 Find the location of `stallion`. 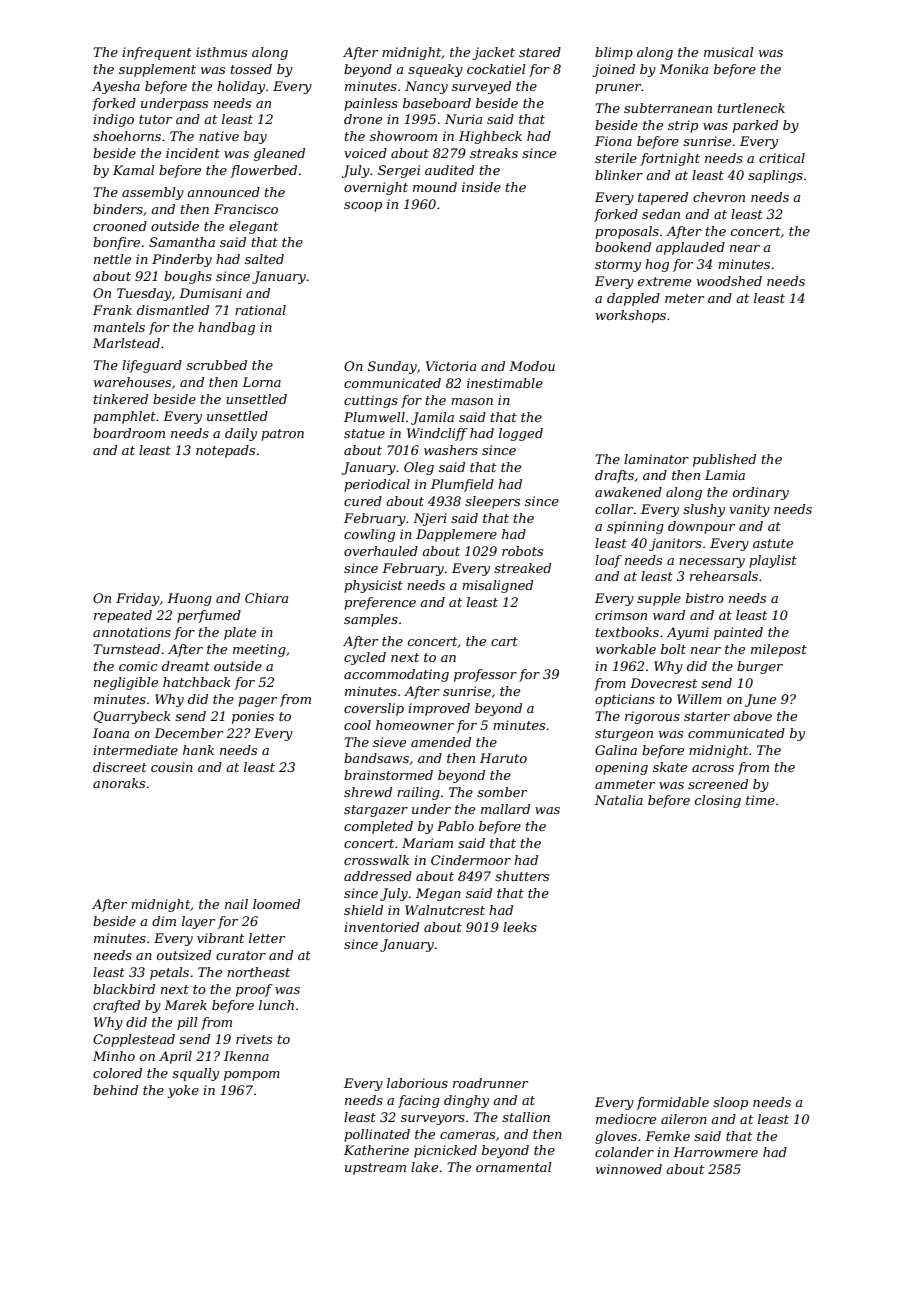

stallion is located at coordinates (526, 1117).
